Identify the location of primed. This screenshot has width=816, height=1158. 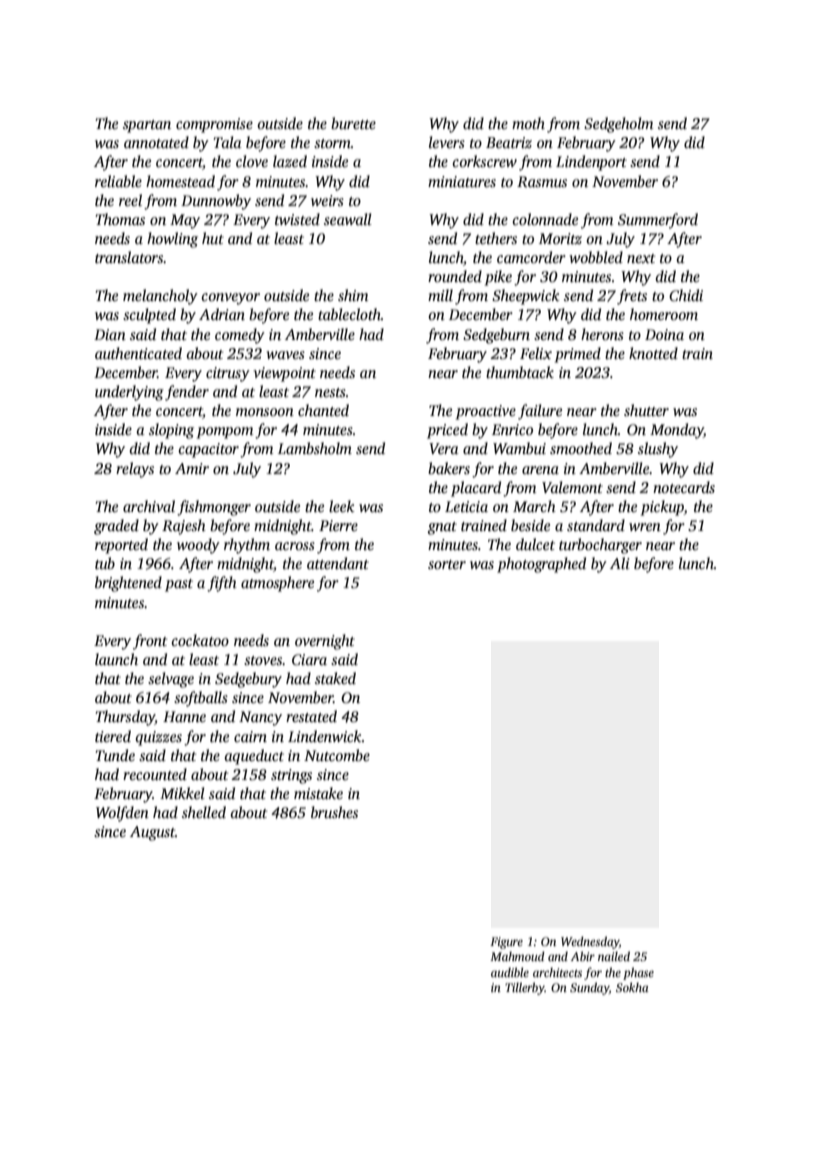
(578, 355).
